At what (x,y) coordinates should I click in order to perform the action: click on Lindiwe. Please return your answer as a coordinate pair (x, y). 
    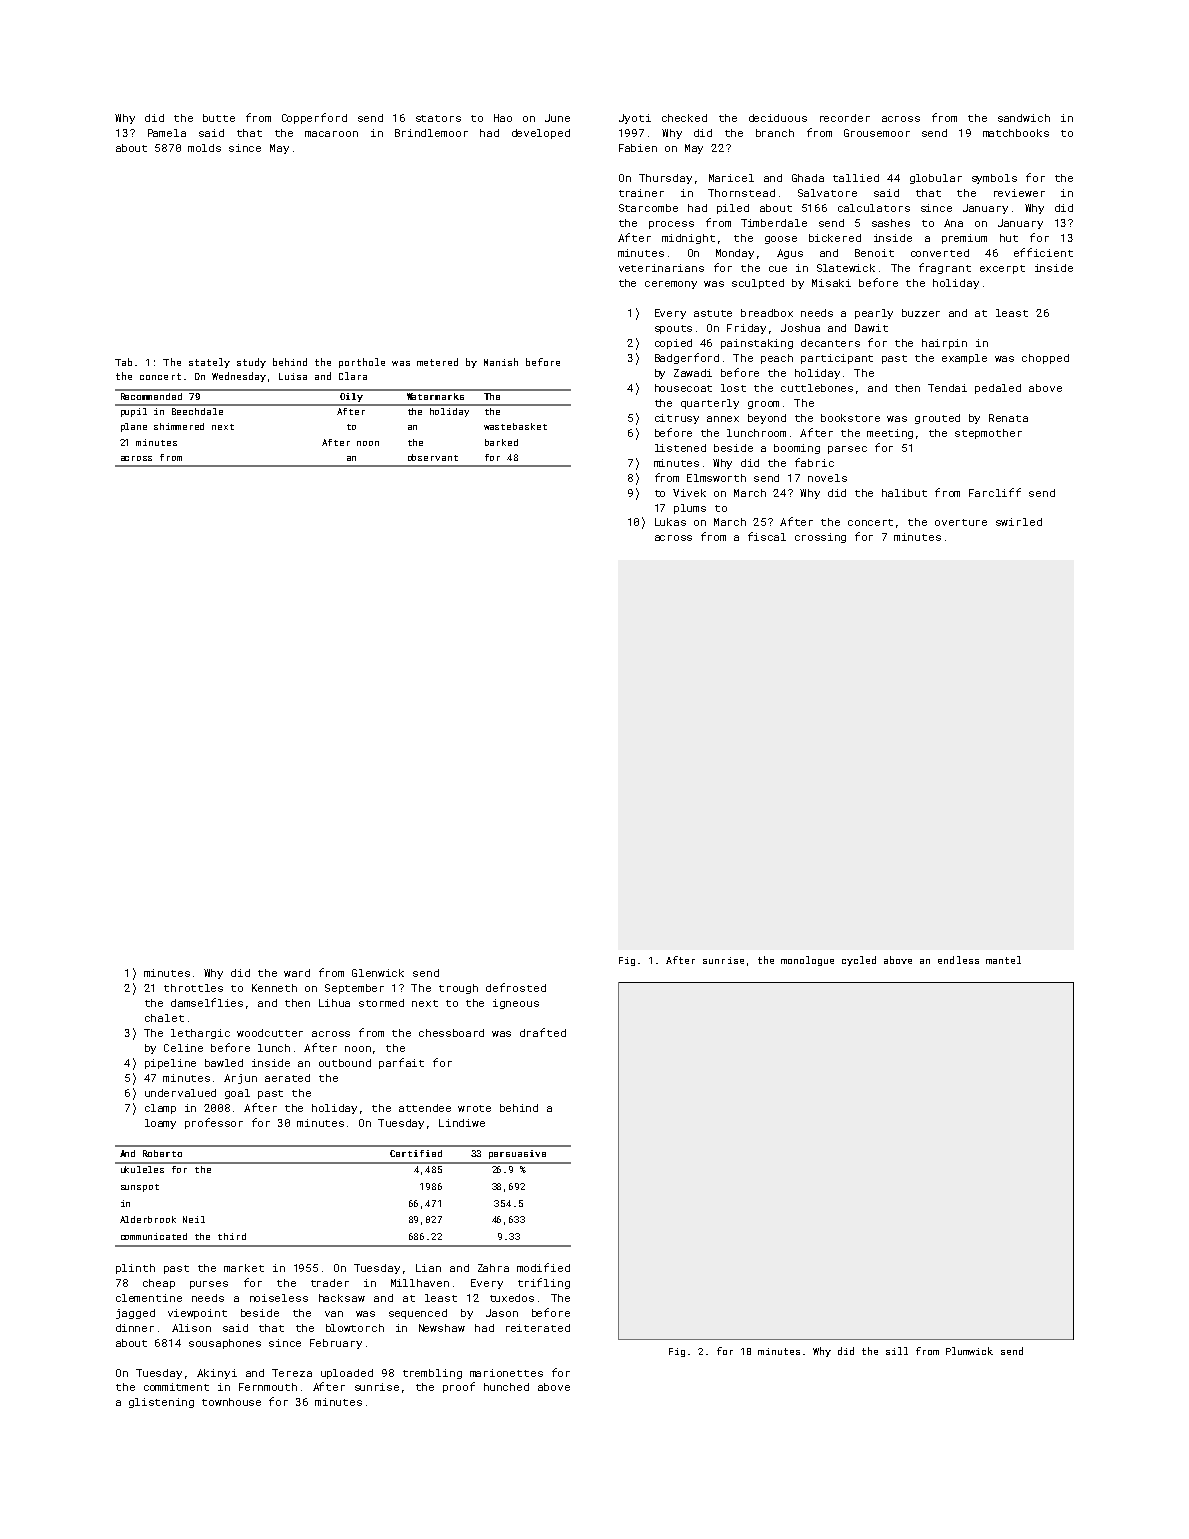
    Looking at the image, I should click on (462, 1123).
